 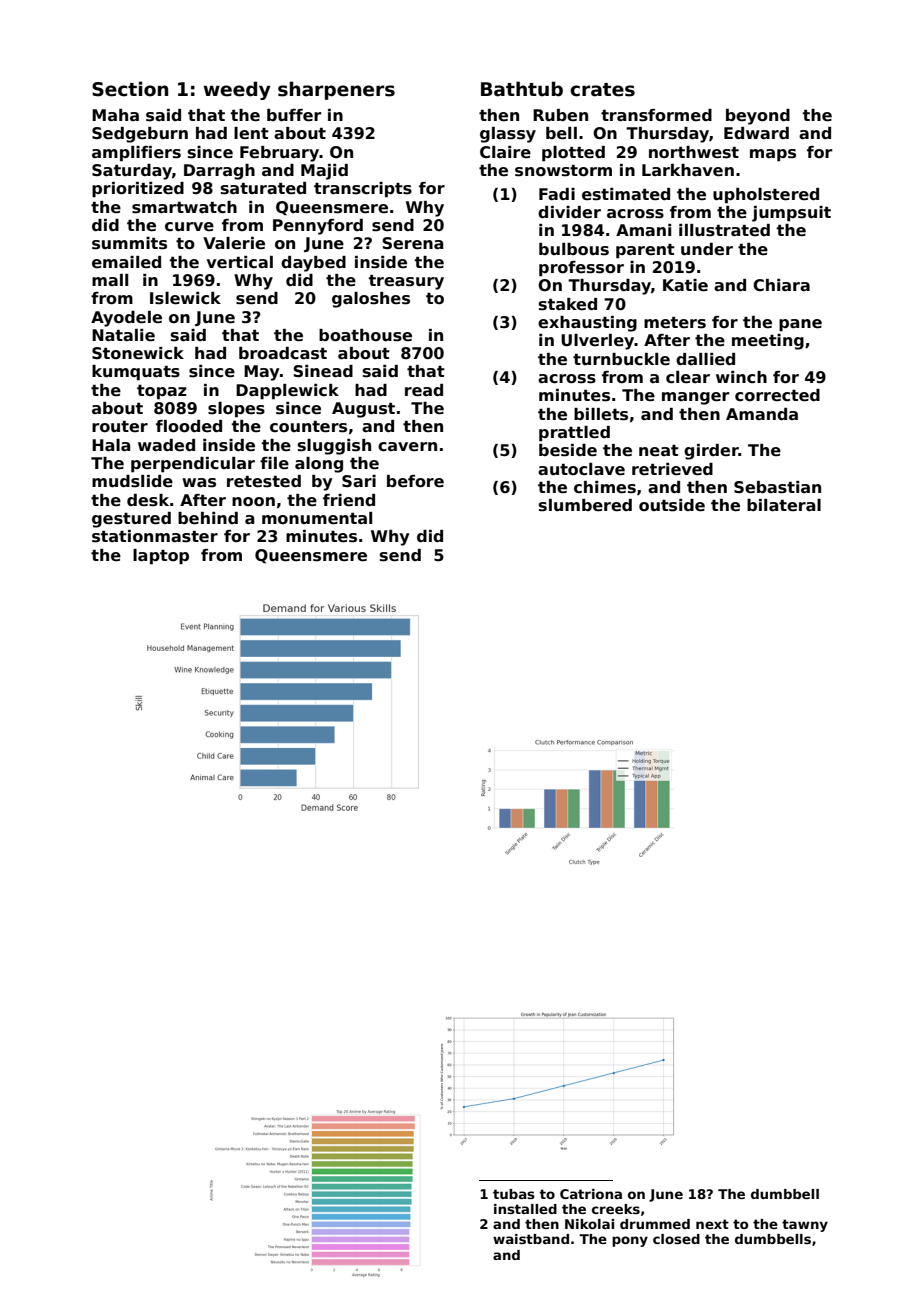 I want to click on manger, so click(x=695, y=398).
